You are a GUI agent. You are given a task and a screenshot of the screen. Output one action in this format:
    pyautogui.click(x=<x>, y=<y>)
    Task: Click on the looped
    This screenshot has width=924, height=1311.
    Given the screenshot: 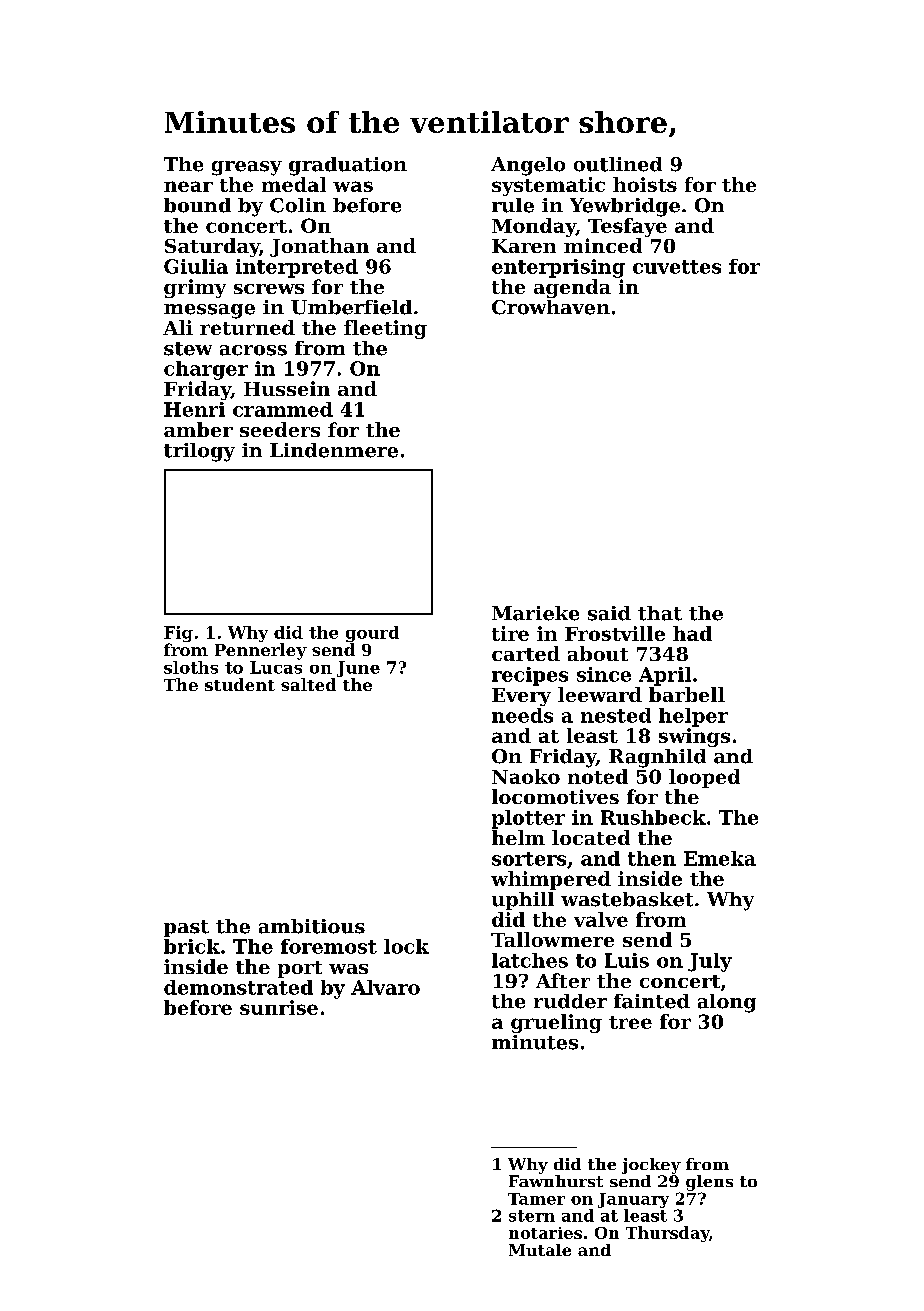 What is the action you would take?
    pyautogui.click(x=704, y=778)
